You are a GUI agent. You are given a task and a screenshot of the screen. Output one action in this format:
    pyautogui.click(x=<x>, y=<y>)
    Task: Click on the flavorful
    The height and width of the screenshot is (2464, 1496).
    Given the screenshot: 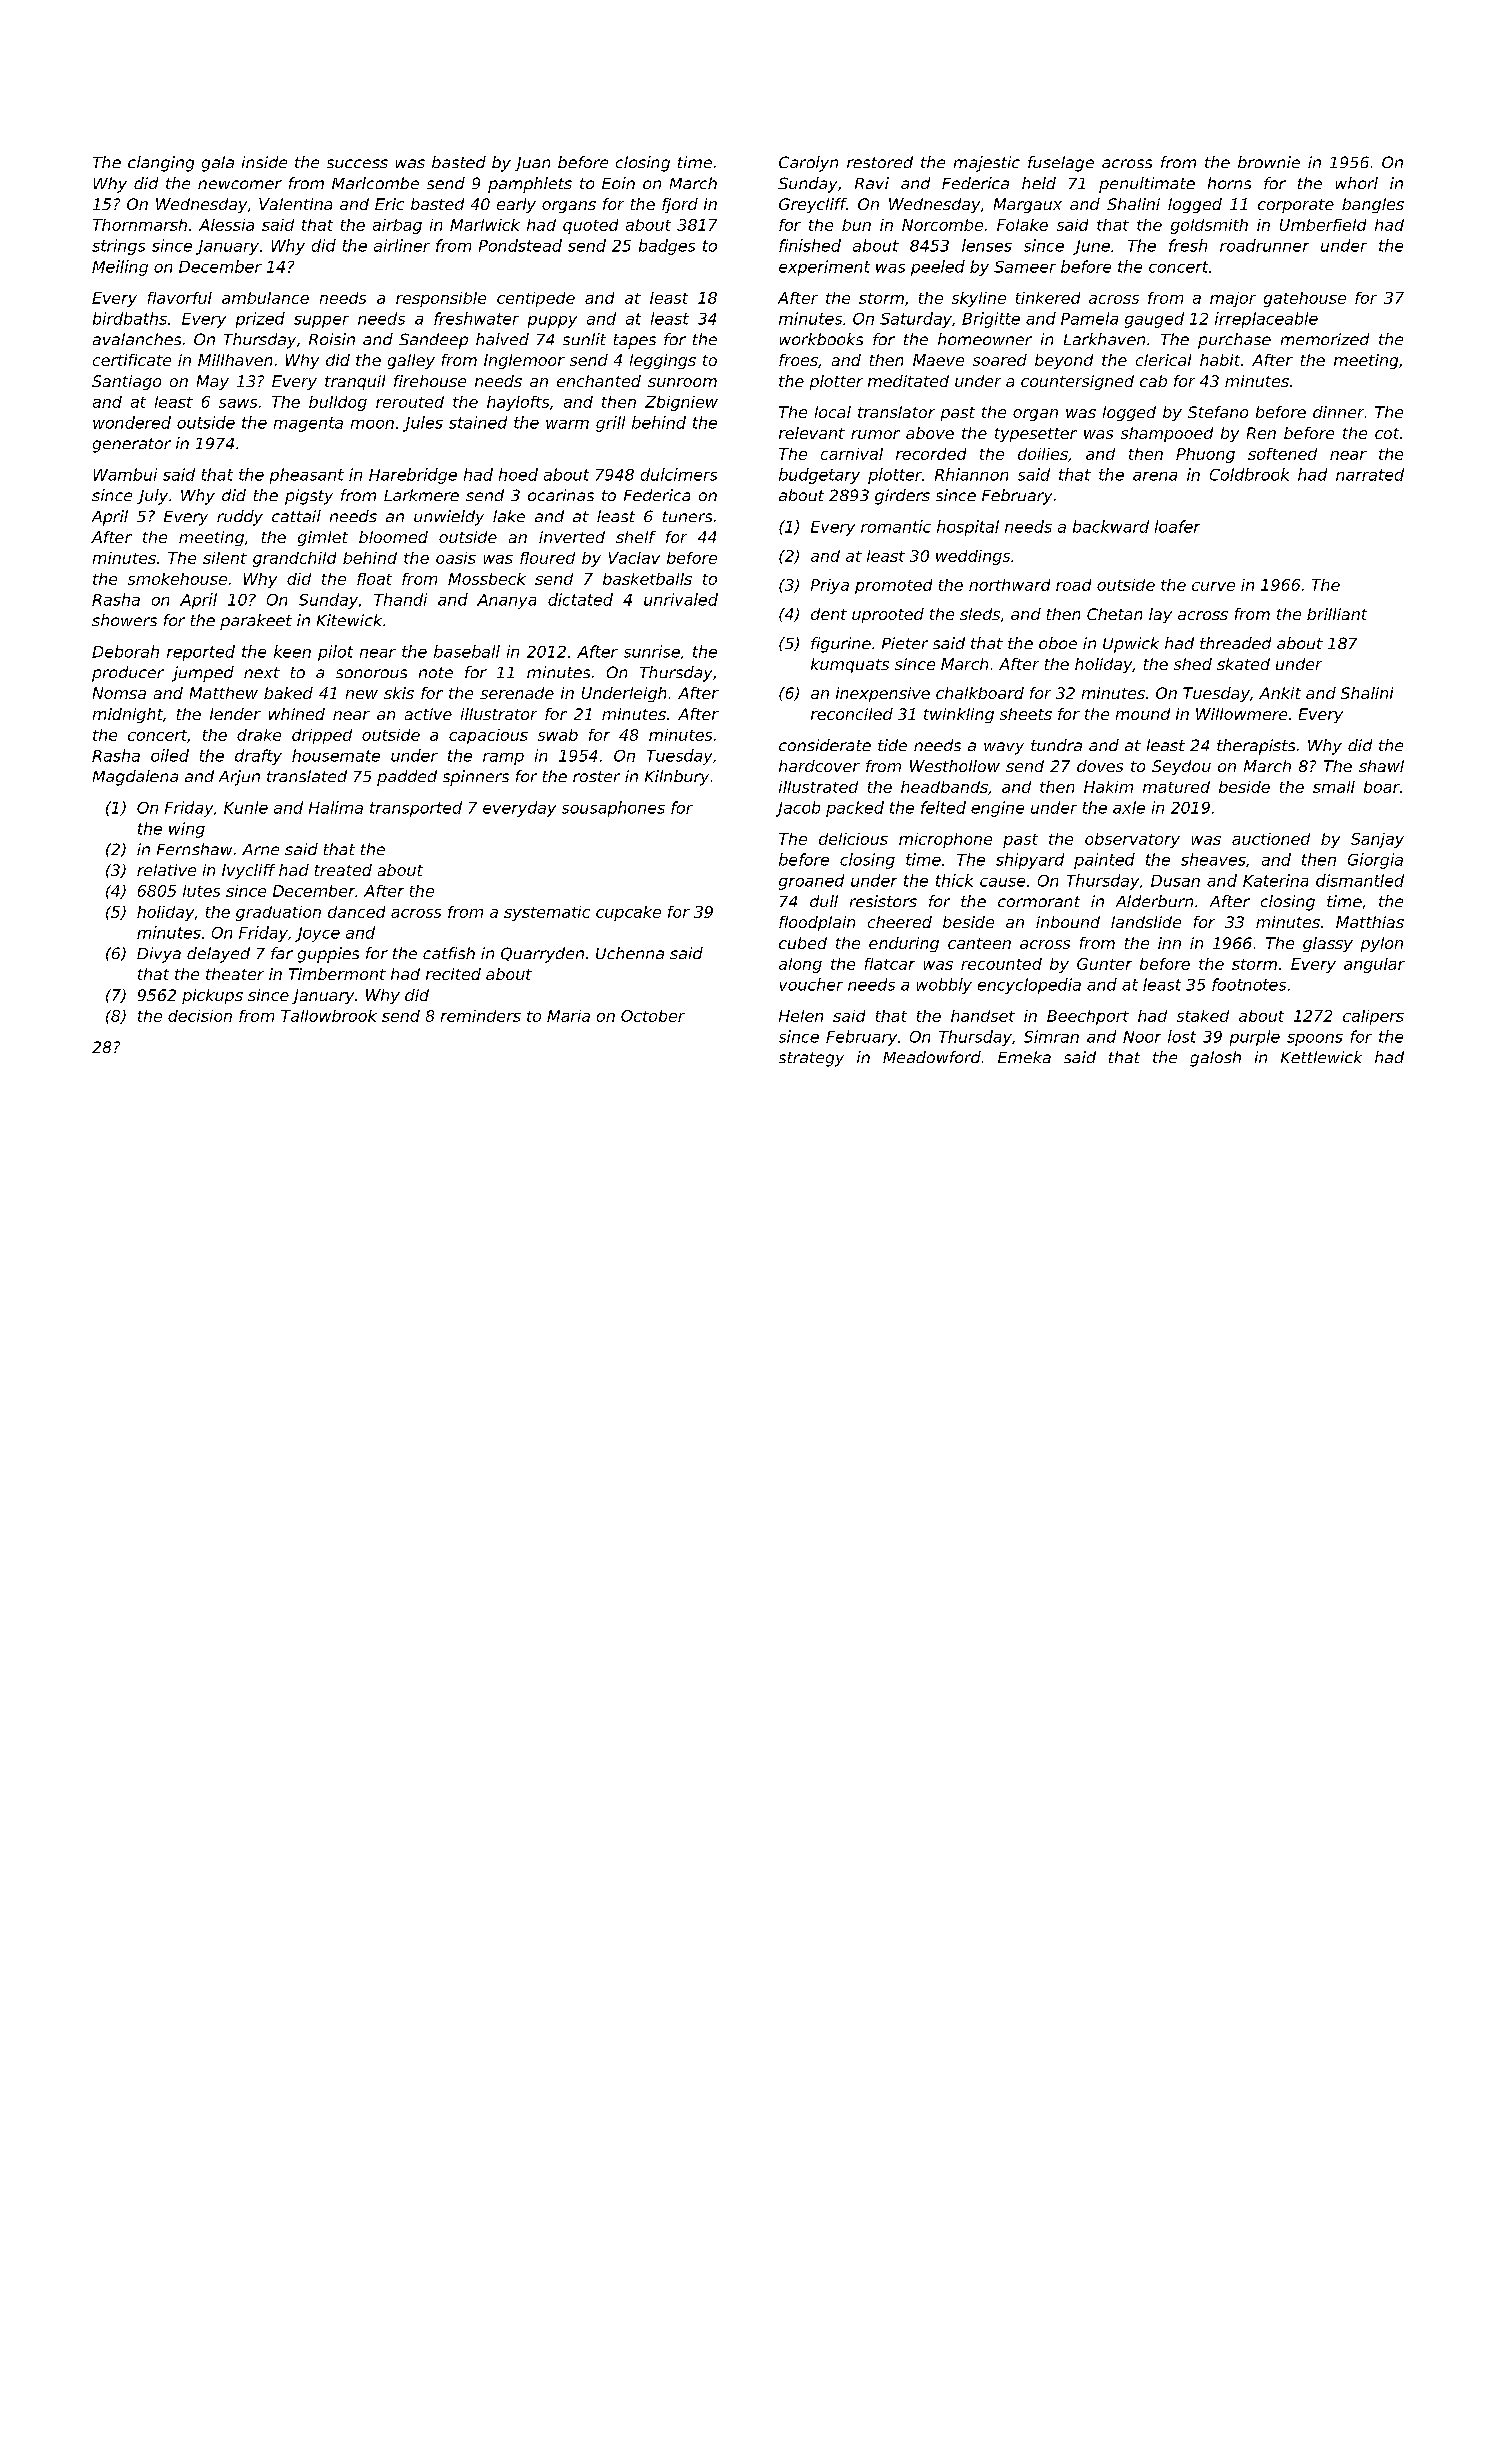 What is the action you would take?
    pyautogui.click(x=180, y=298)
